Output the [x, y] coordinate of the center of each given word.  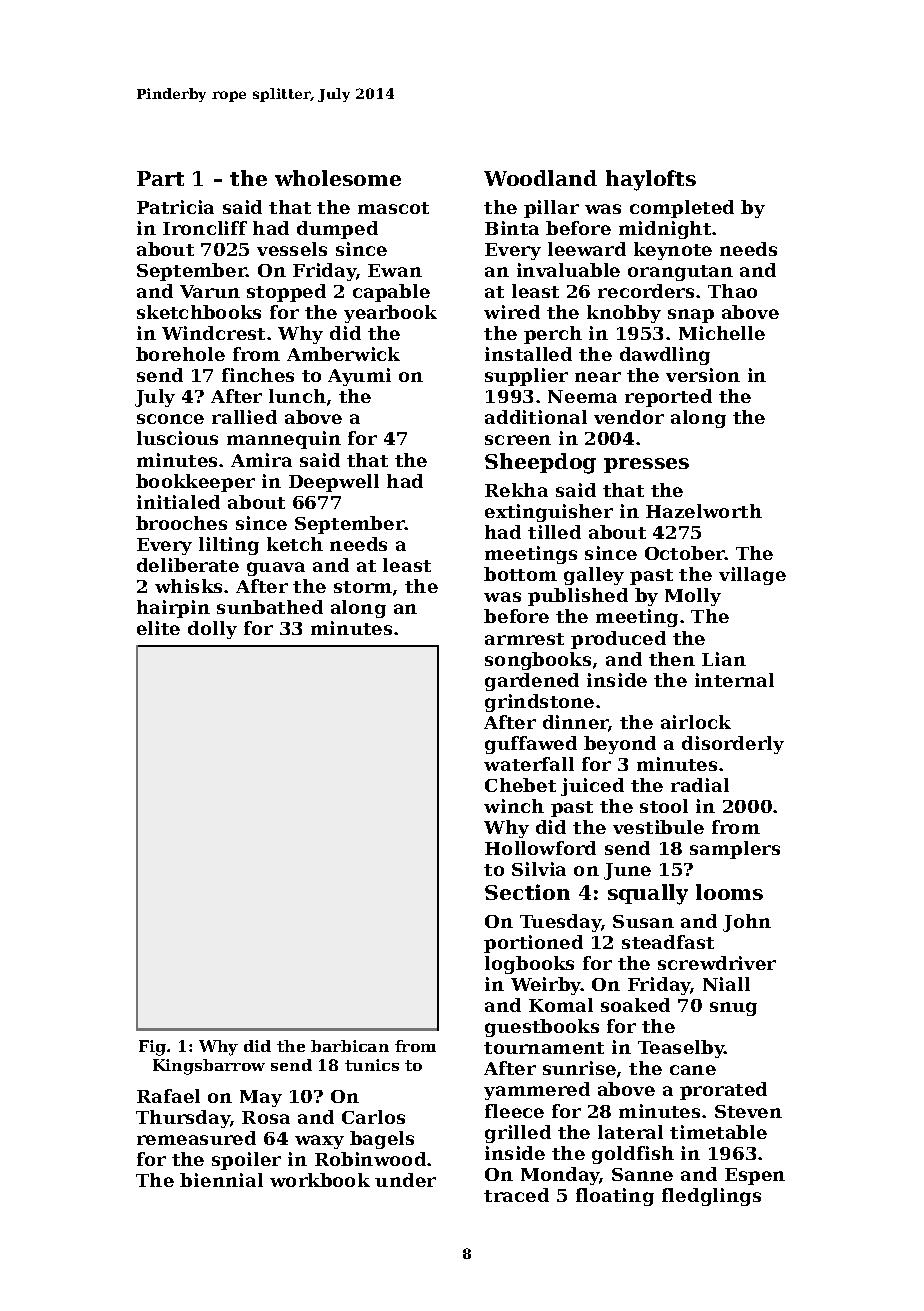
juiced [592, 787]
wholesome [338, 178]
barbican [350, 1046]
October [685, 553]
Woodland [540, 178]
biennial [221, 1180]
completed [682, 209]
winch [514, 806]
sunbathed [270, 607]
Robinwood [370, 1159]
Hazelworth [704, 511]
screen [518, 440]
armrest [524, 639]
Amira [261, 460]
